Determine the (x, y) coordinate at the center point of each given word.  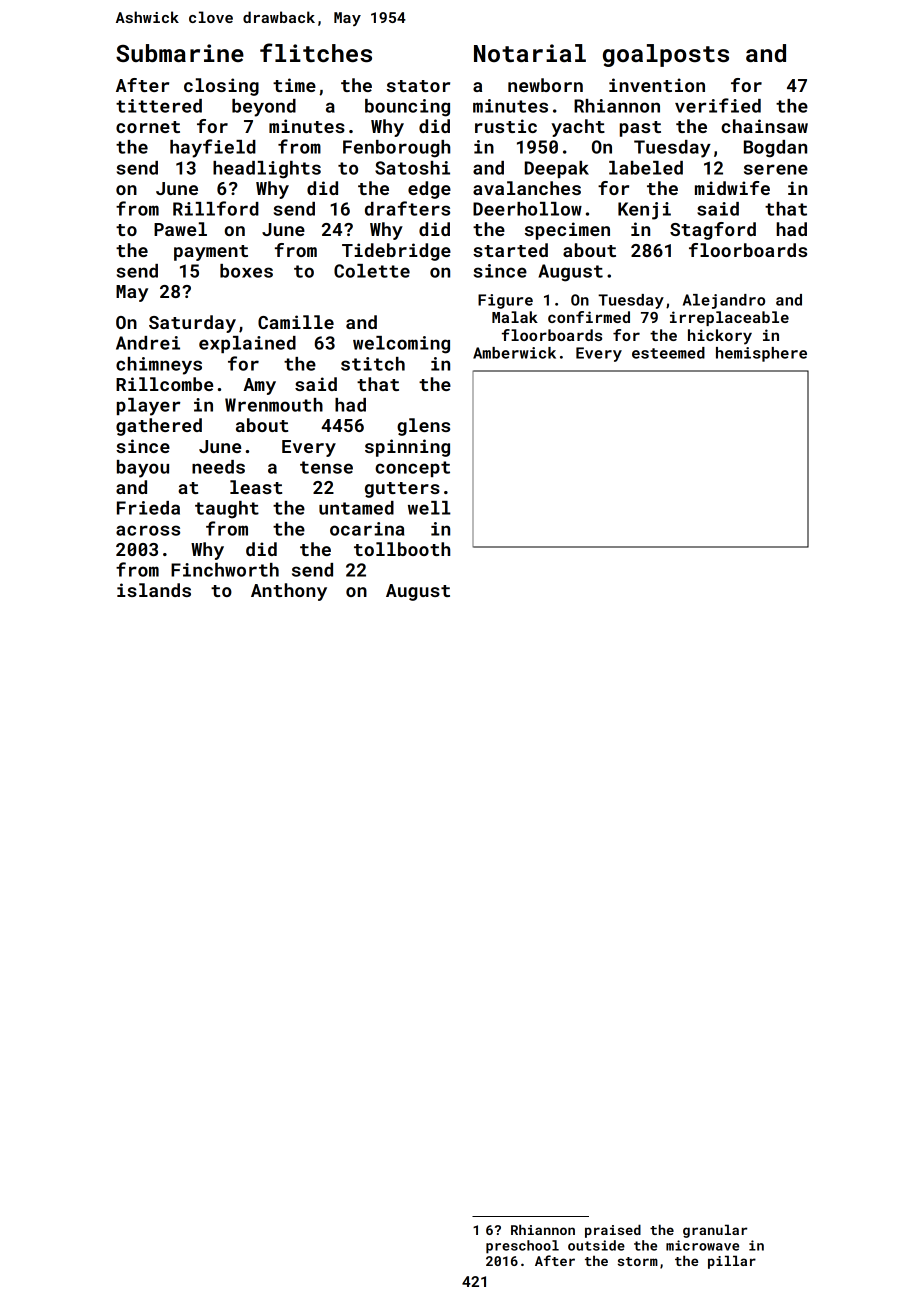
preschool (522, 1247)
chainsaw (764, 126)
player (148, 407)
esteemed (668, 353)
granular (715, 1231)
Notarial (530, 53)
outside (596, 1245)
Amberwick (514, 353)
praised (613, 1231)
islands (154, 590)
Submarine (180, 53)
